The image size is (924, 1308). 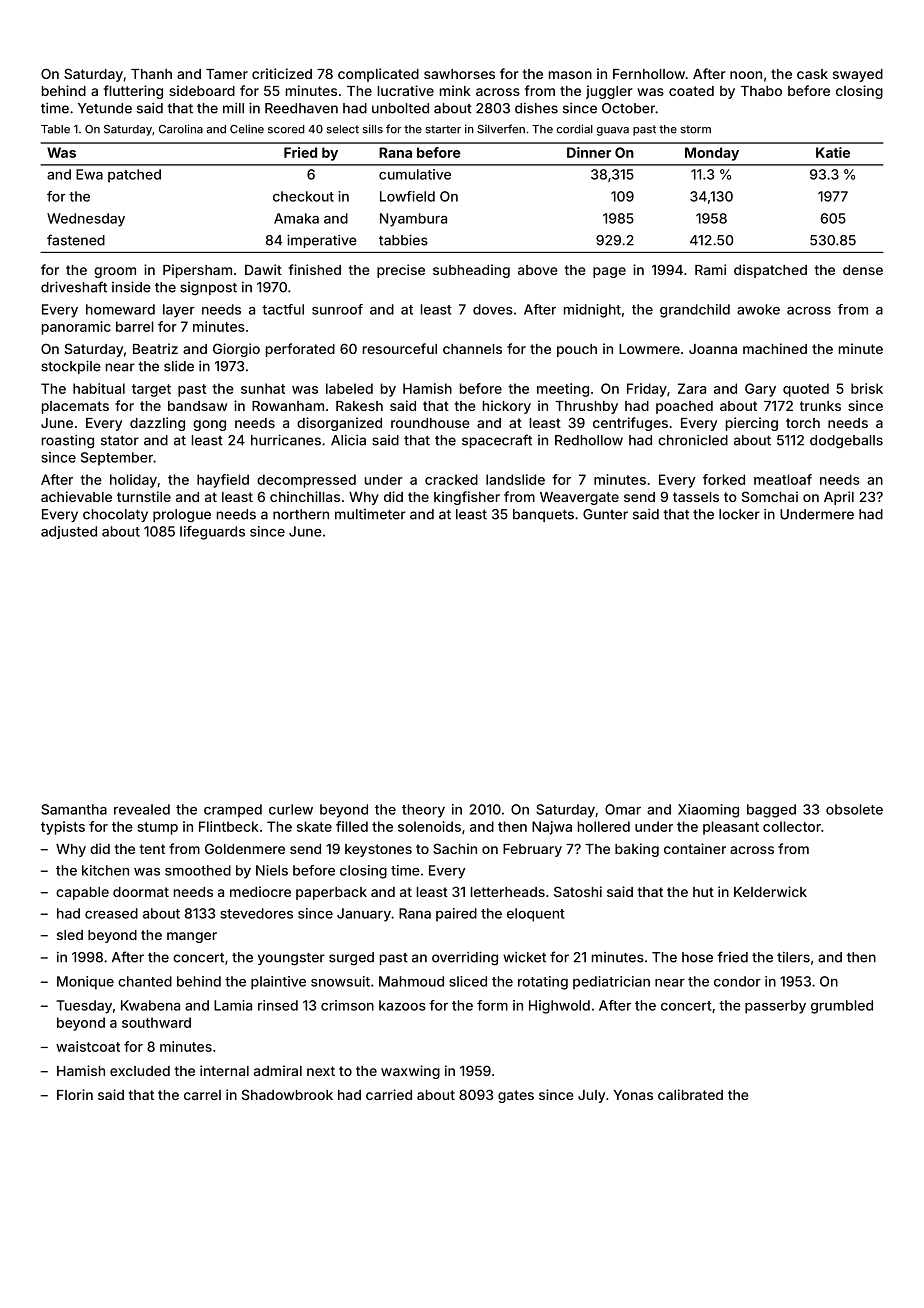 I want to click on complicated, so click(x=378, y=75).
